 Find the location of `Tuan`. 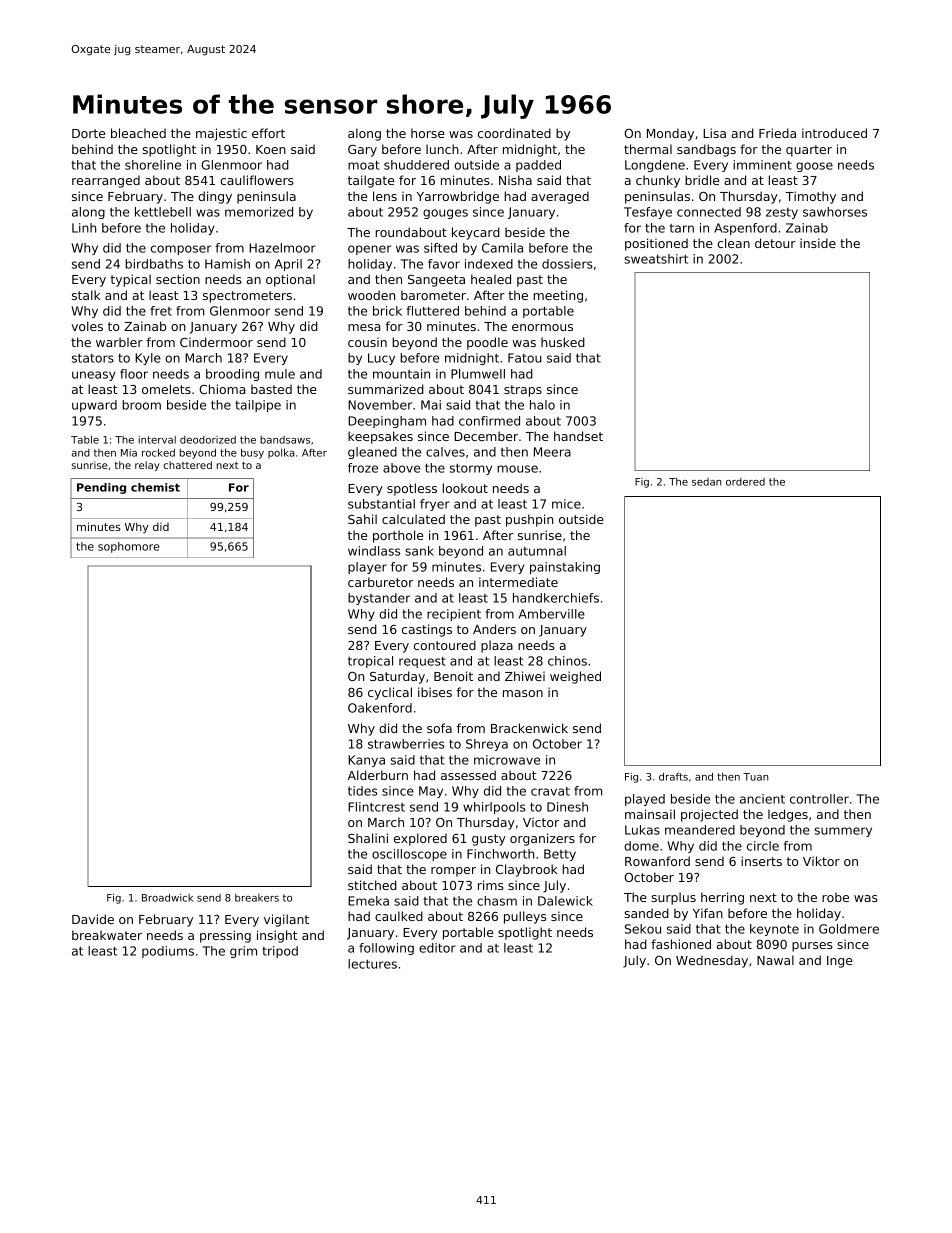

Tuan is located at coordinates (755, 777).
